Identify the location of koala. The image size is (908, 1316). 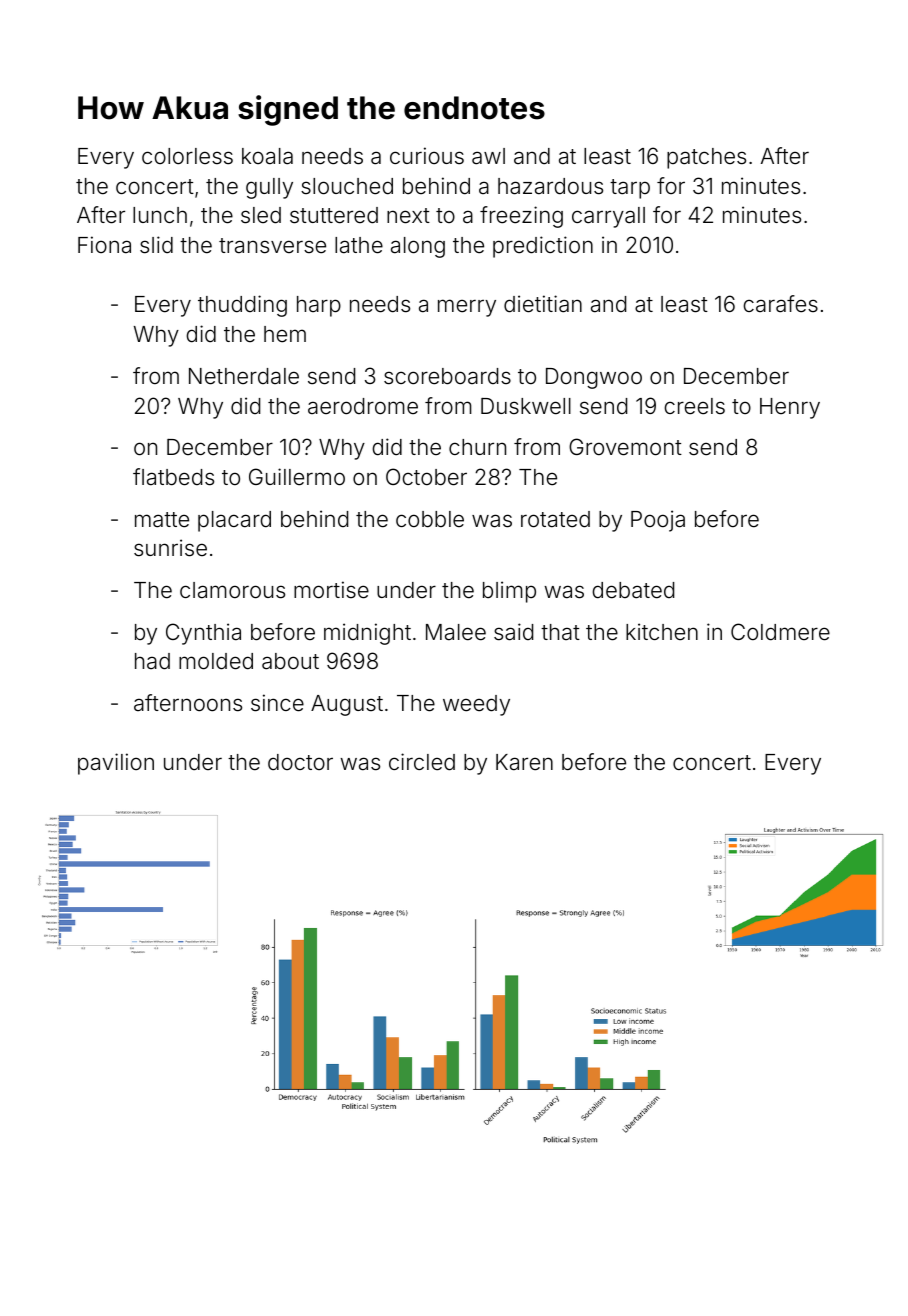
(267, 156).
